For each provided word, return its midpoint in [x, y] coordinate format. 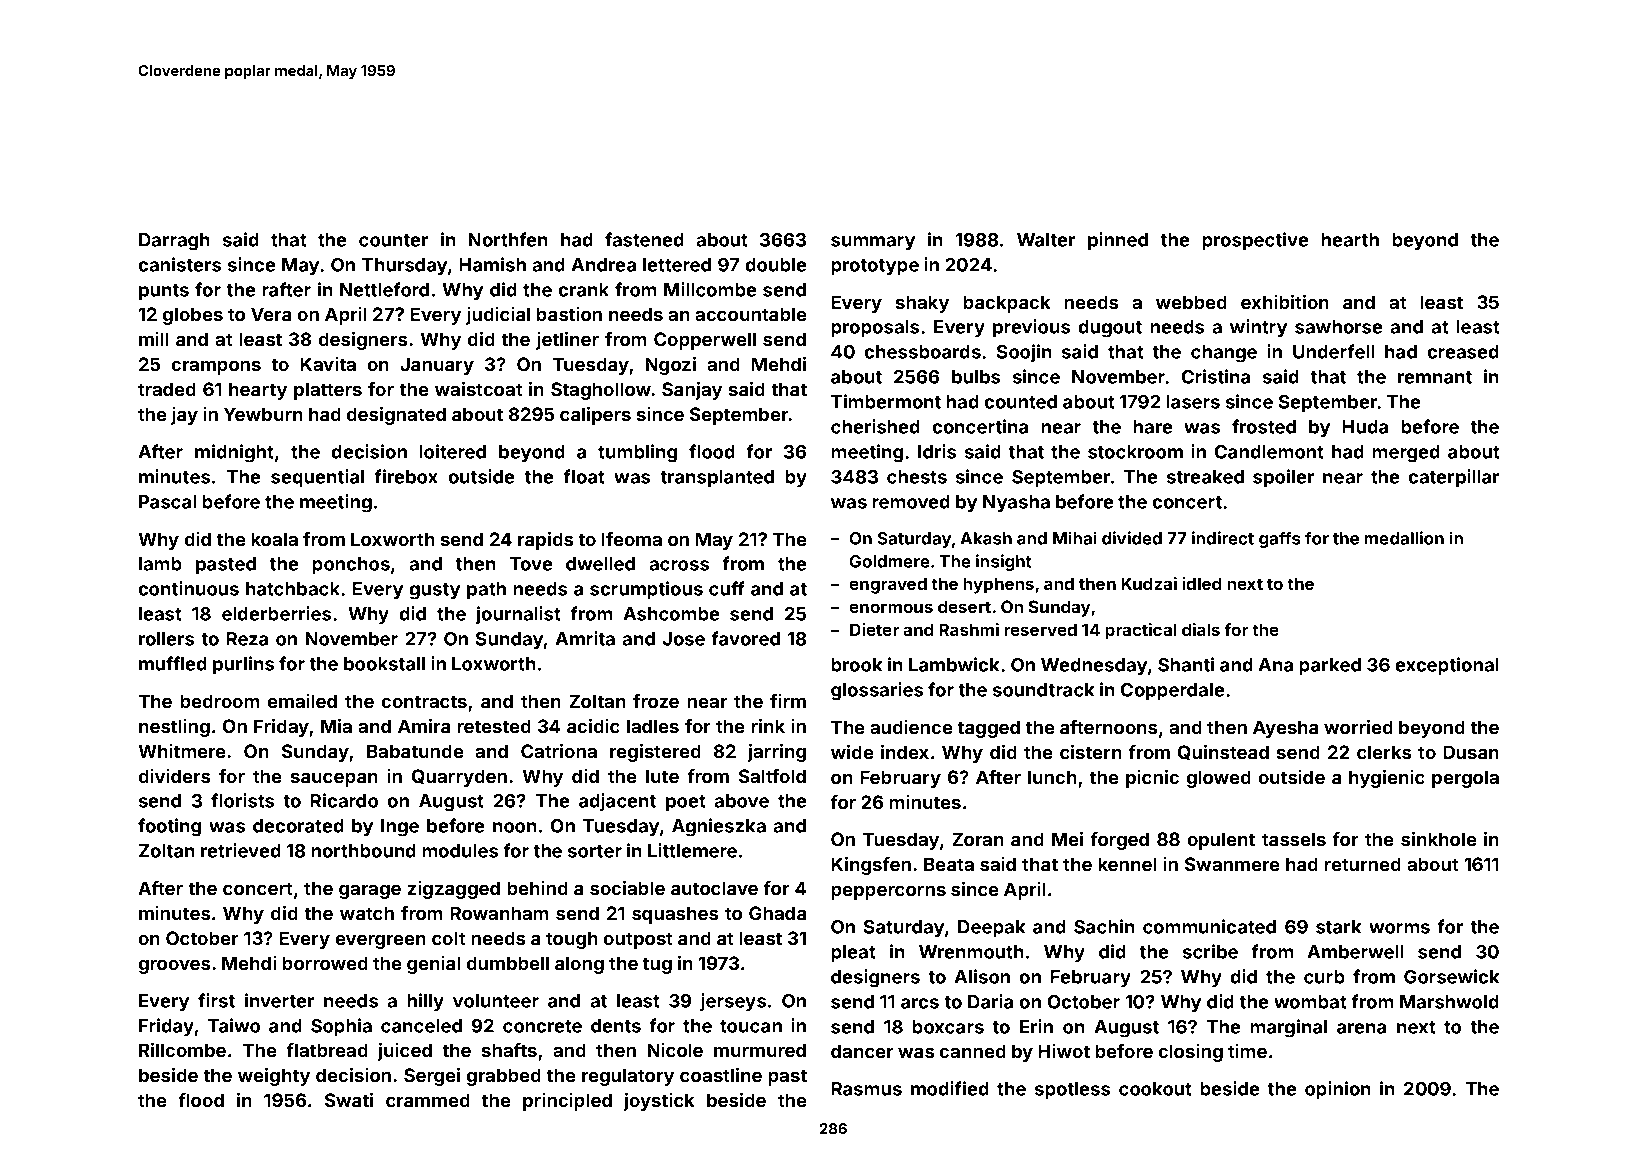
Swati [349, 1100]
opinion [1338, 1090]
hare [1153, 427]
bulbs [976, 377]
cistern [1091, 752]
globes [192, 316]
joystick [659, 1102]
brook [856, 665]
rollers [166, 639]
